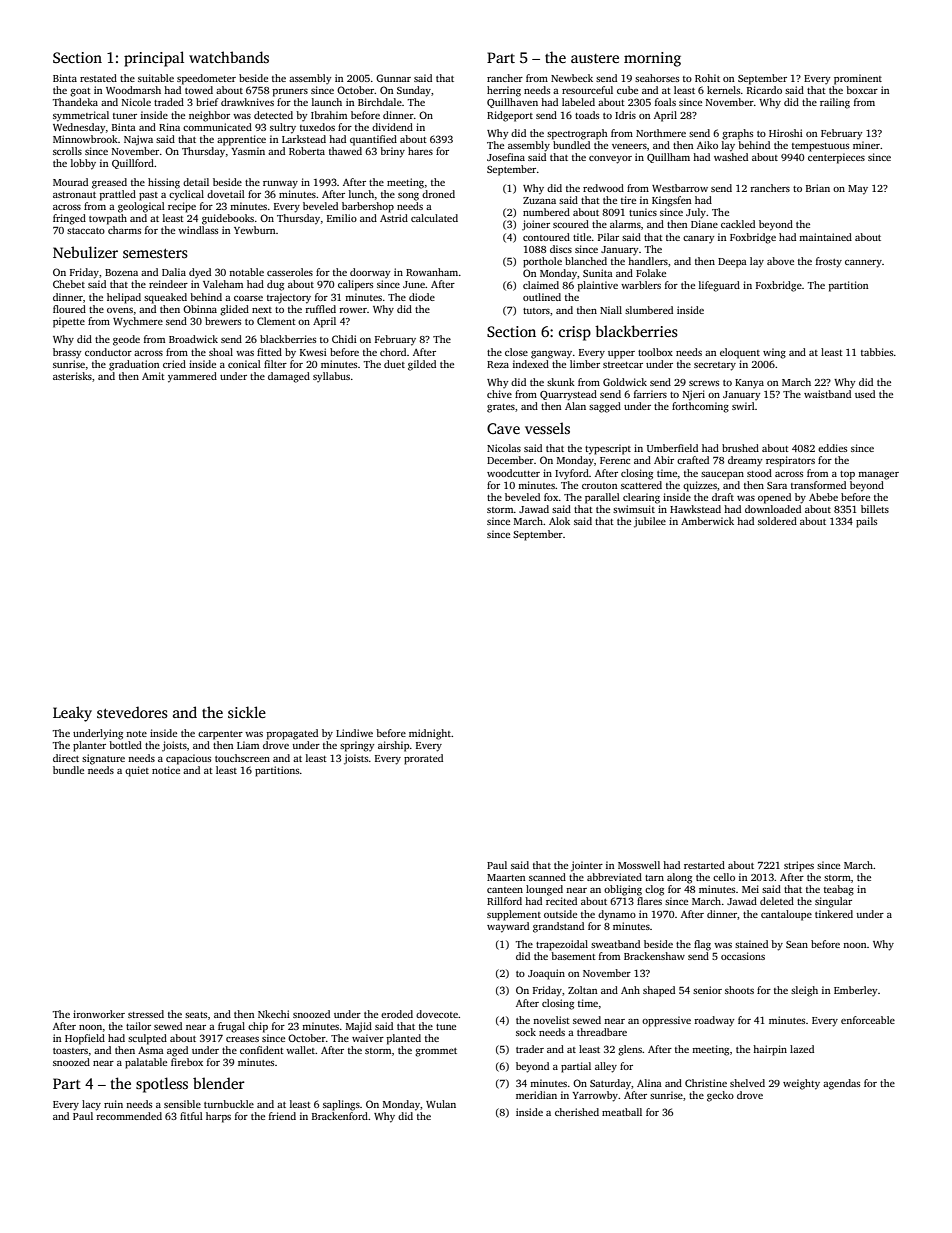 This image has width=952, height=1233. Describe the element at coordinates (262, 1050) in the image. I see `confident` at that location.
